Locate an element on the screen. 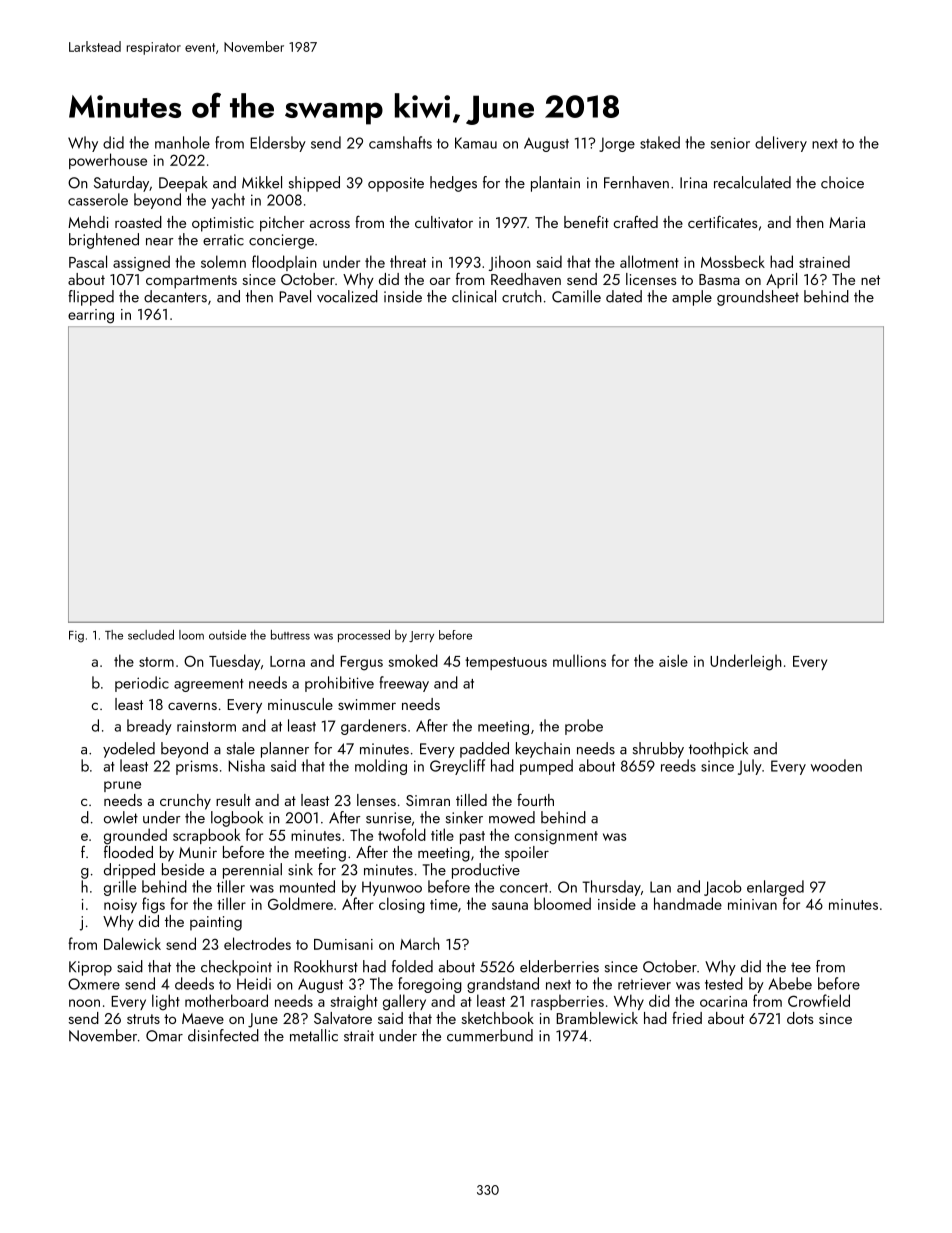  secluded is located at coordinates (151, 635).
